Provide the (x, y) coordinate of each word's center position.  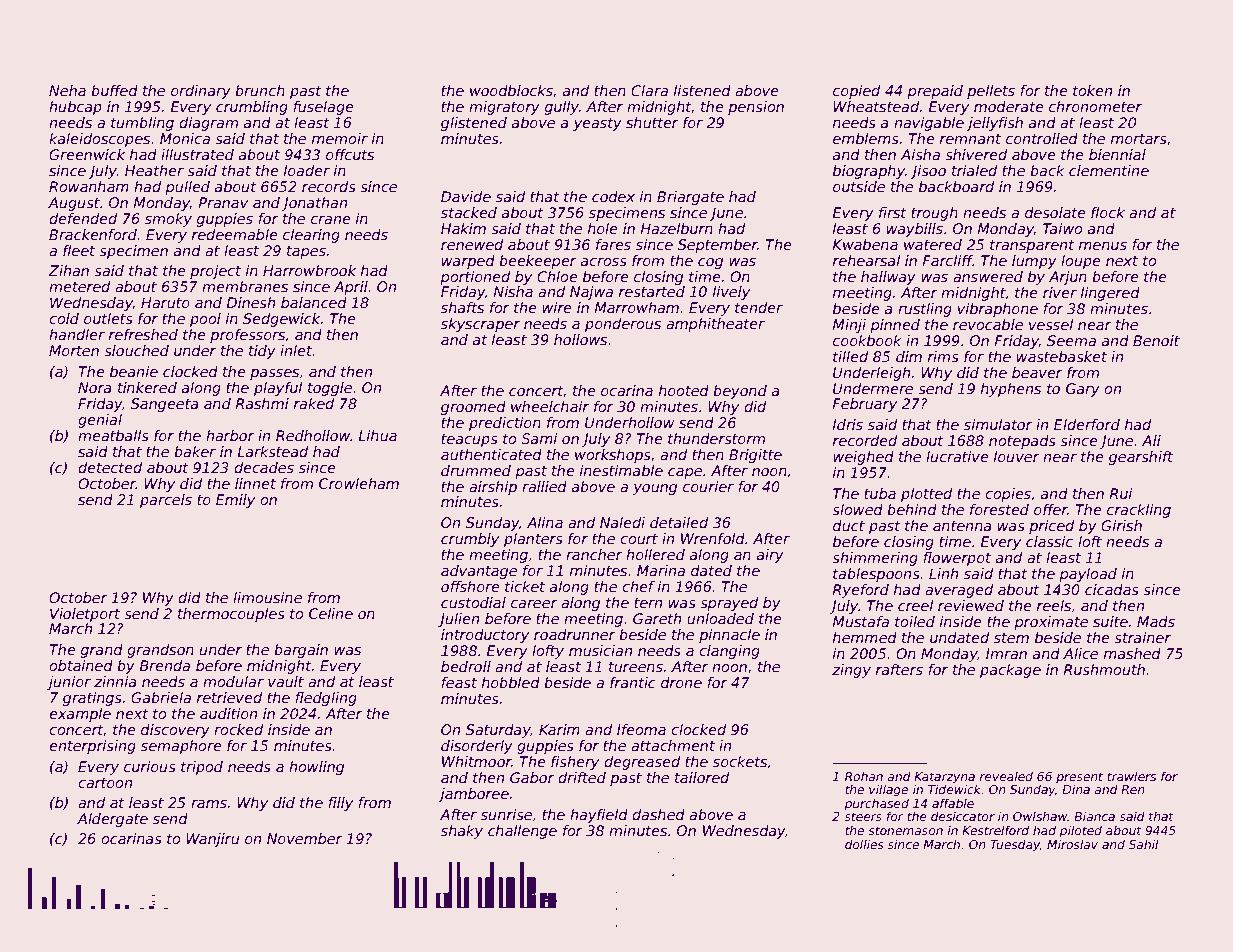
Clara (649, 90)
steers (863, 816)
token (1092, 90)
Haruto (165, 302)
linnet (255, 483)
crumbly (470, 540)
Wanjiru (212, 840)
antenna (962, 526)
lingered (1110, 294)
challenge (522, 832)
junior (69, 683)
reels (1054, 605)
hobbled (511, 682)
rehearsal (867, 260)
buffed (114, 90)
